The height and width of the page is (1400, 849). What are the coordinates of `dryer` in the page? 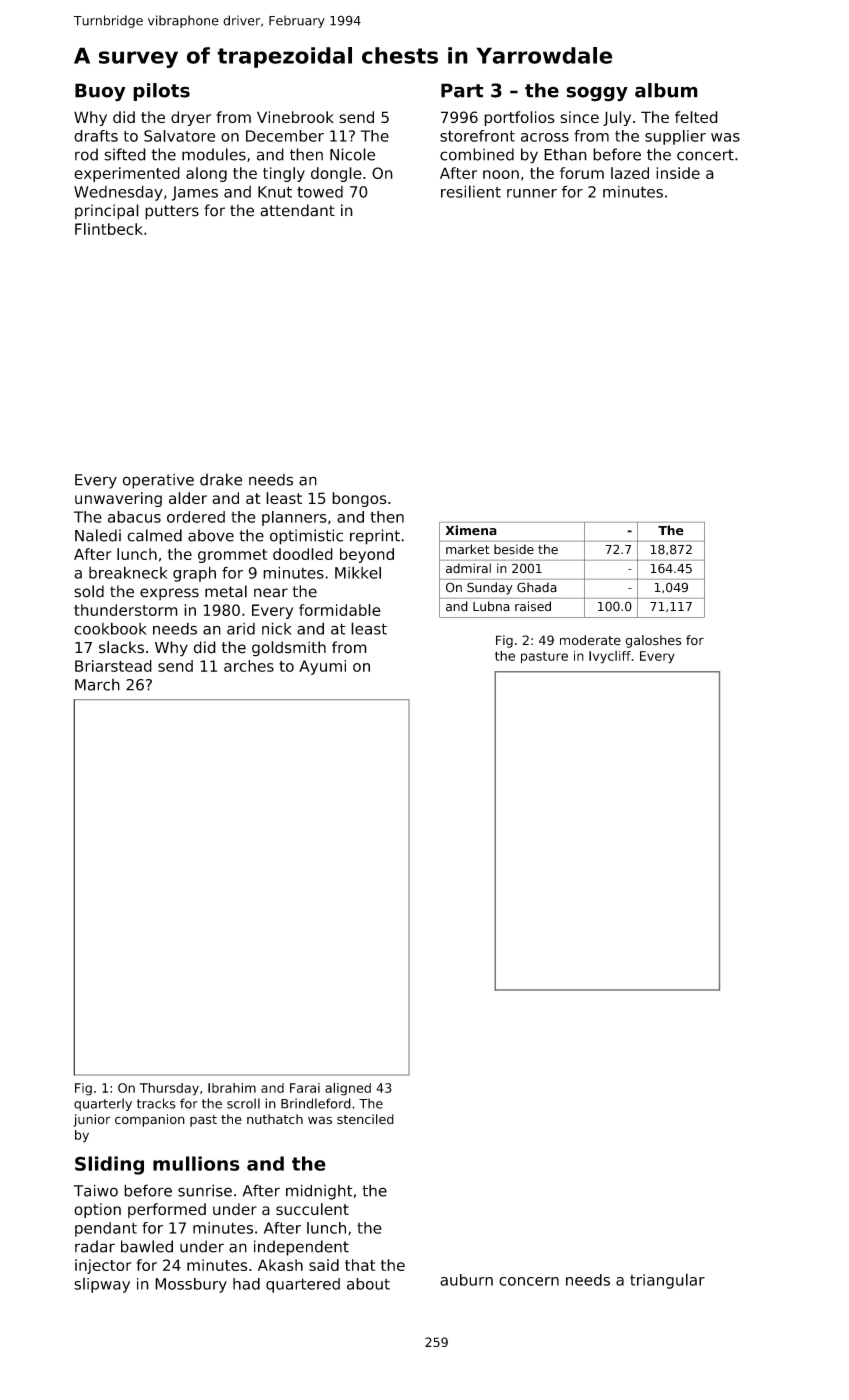 It's located at (191, 118).
